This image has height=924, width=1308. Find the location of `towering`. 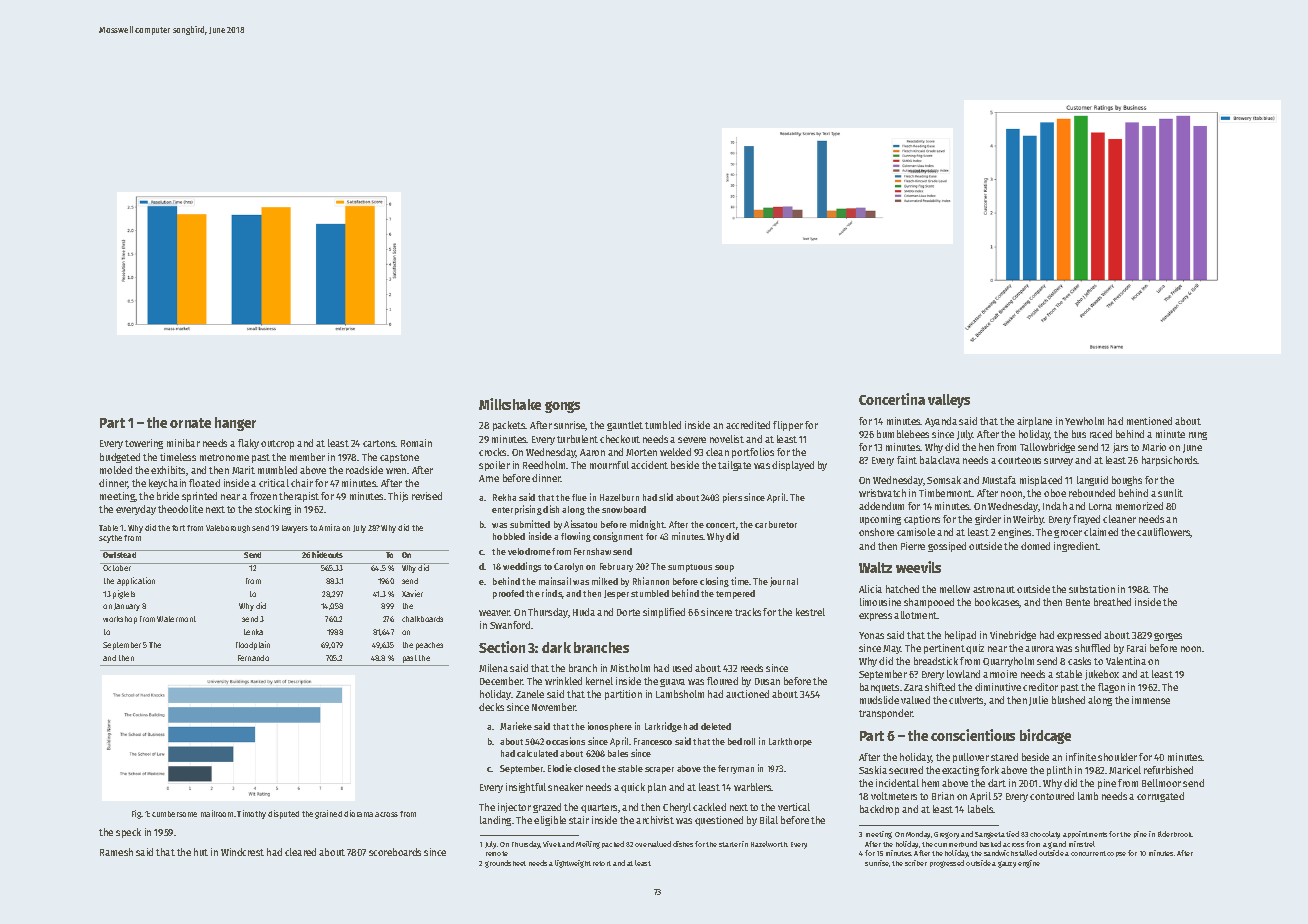

towering is located at coordinates (144, 444).
